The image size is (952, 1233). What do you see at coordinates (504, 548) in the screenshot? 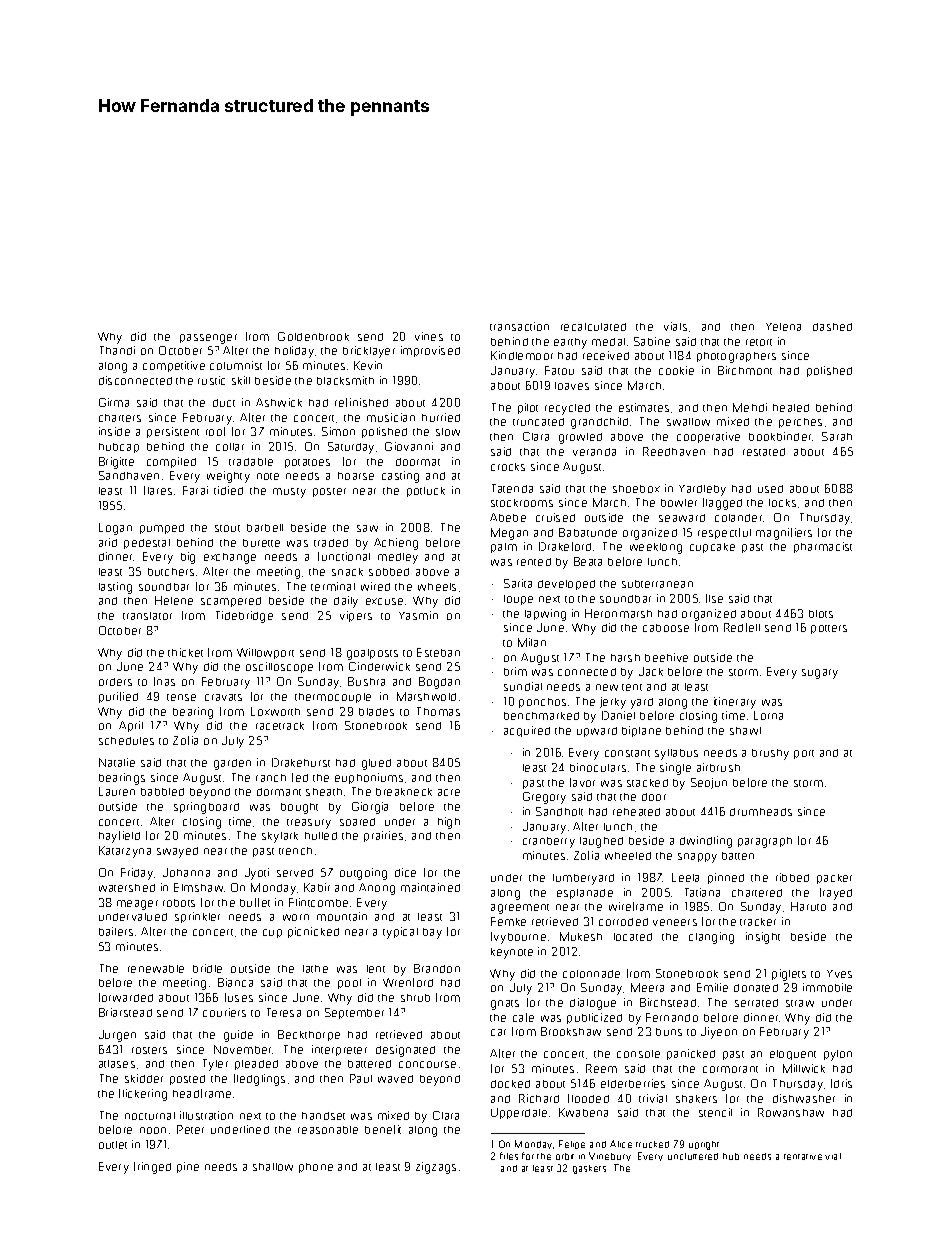
I see `palm` at bounding box center [504, 548].
